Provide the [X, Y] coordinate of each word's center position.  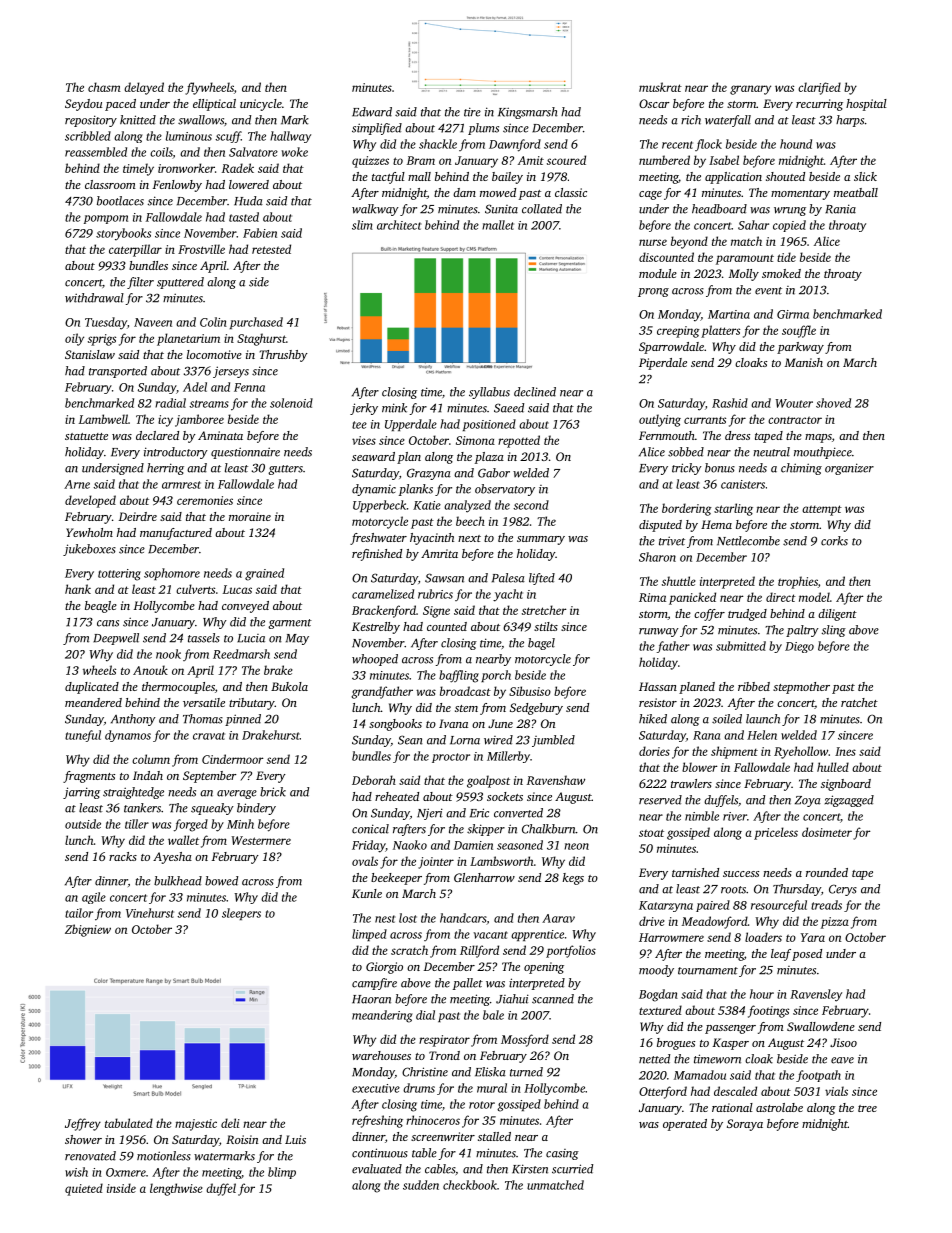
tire [472, 112]
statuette [86, 436]
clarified [819, 88]
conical [370, 829]
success [741, 874]
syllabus [489, 393]
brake [278, 670]
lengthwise [176, 1189]
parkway [800, 348]
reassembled [96, 152]
